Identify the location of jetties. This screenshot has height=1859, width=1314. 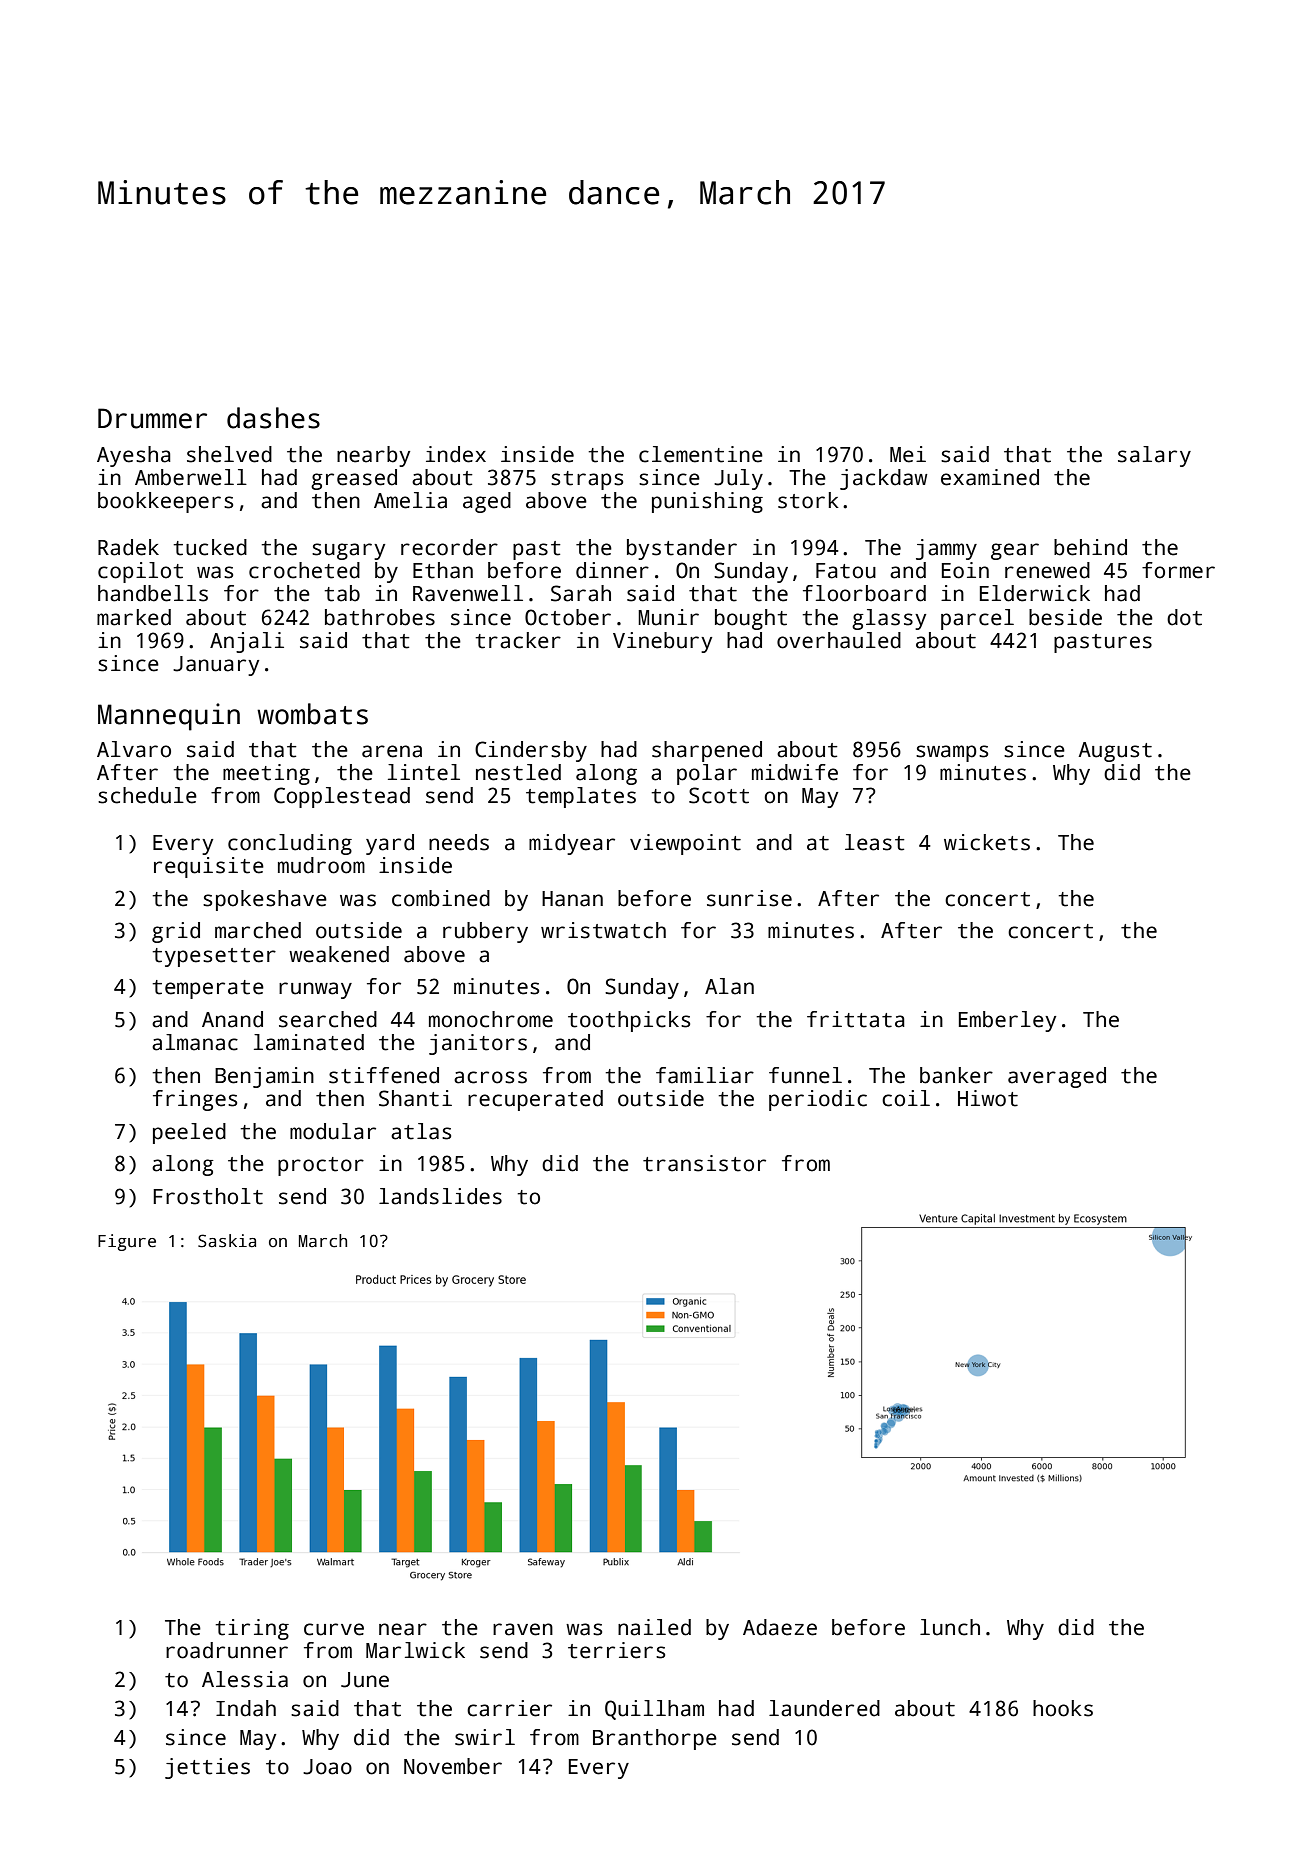
(207, 1768).
